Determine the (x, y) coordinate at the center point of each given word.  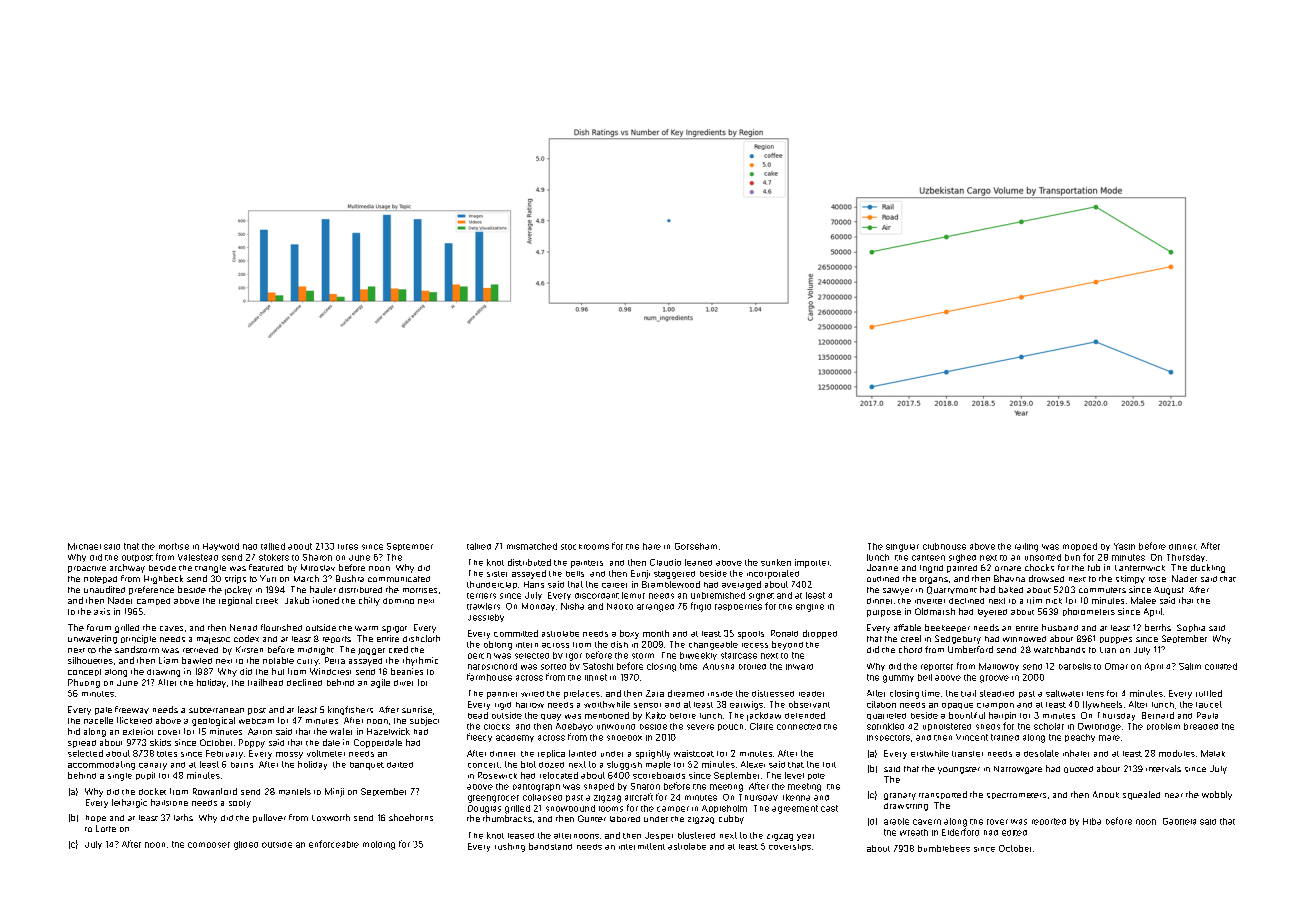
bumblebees (944, 848)
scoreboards (659, 775)
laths (183, 817)
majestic (213, 640)
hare (652, 546)
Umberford (970, 649)
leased (521, 836)
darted (400, 765)
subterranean (216, 710)
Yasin (1124, 546)
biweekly (698, 656)
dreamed (686, 693)
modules (1177, 753)
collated (1221, 666)
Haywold (221, 547)
